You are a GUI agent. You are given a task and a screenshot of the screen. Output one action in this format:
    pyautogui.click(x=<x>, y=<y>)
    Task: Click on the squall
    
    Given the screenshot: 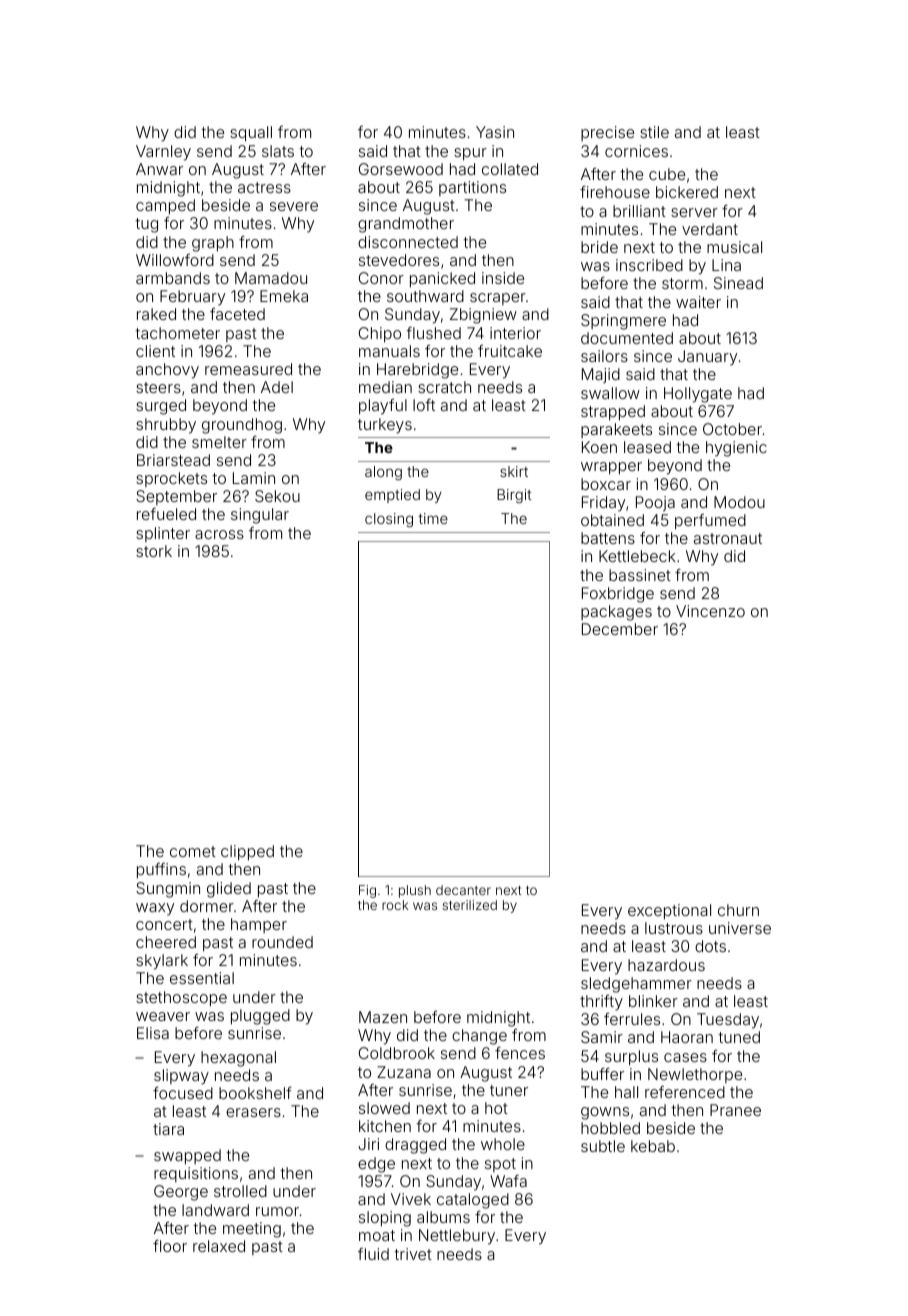 What is the action you would take?
    pyautogui.click(x=251, y=134)
